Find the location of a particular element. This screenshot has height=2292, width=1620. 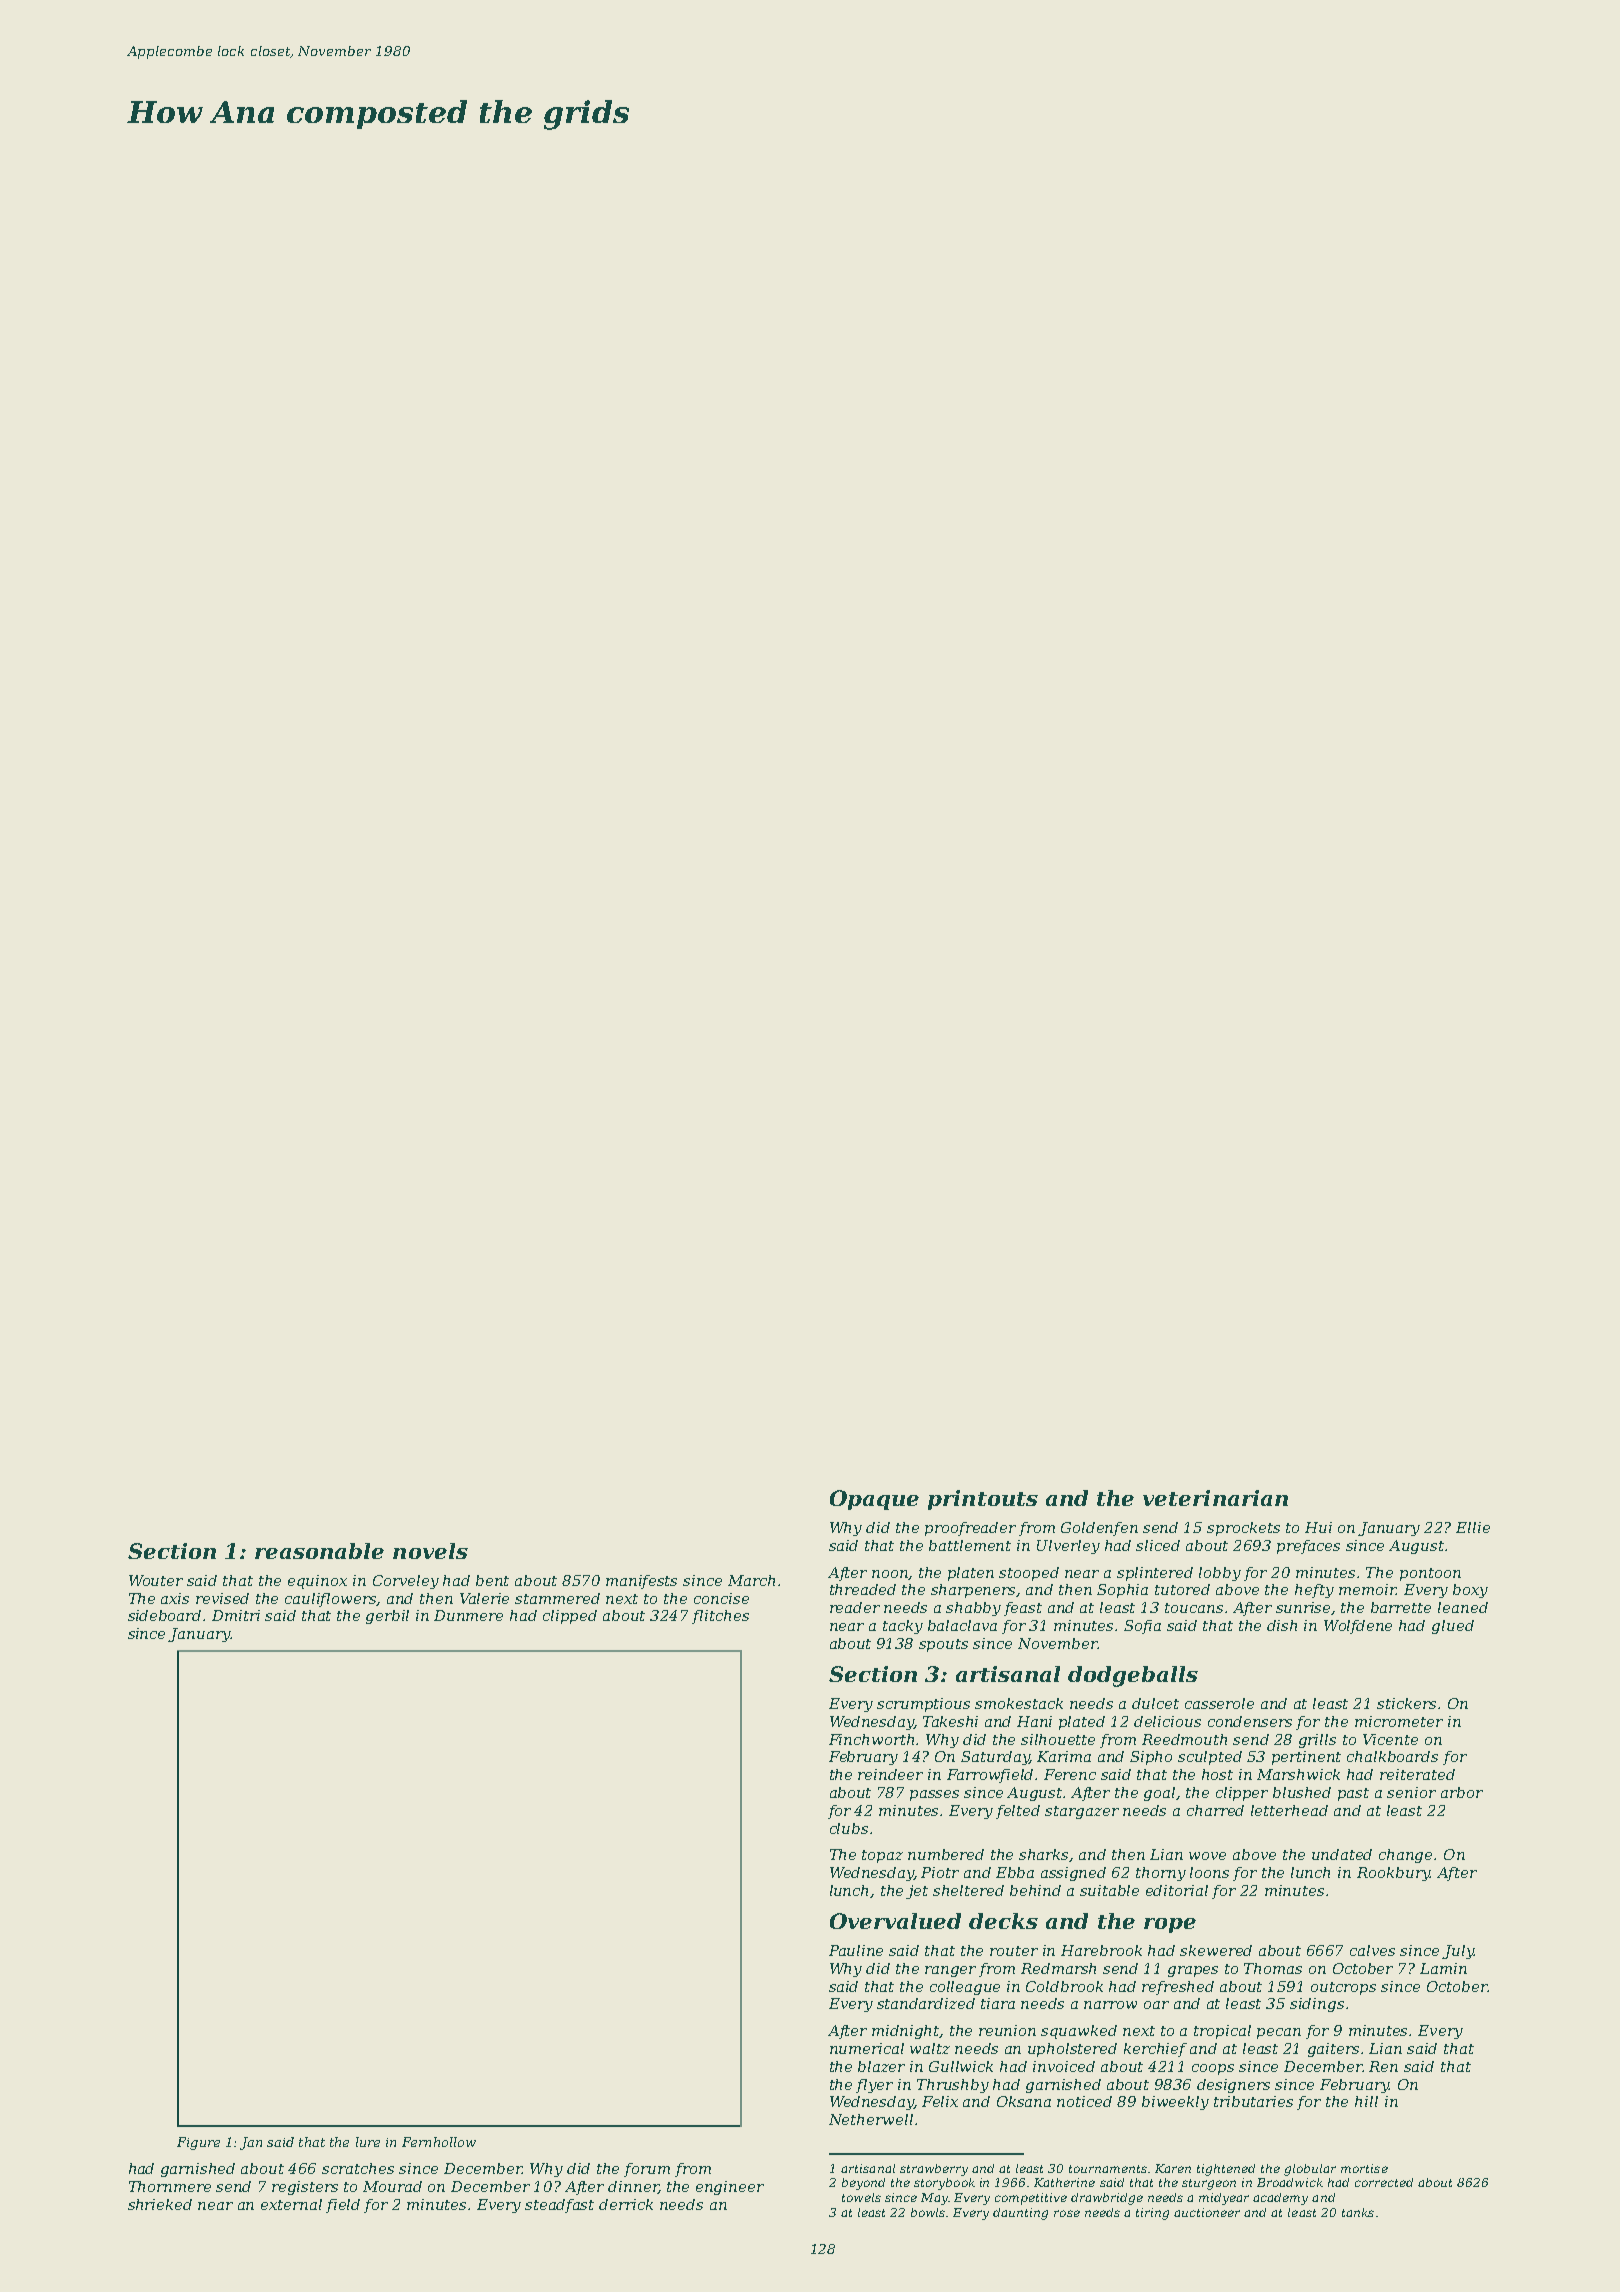

Fernhollow is located at coordinates (439, 2142).
